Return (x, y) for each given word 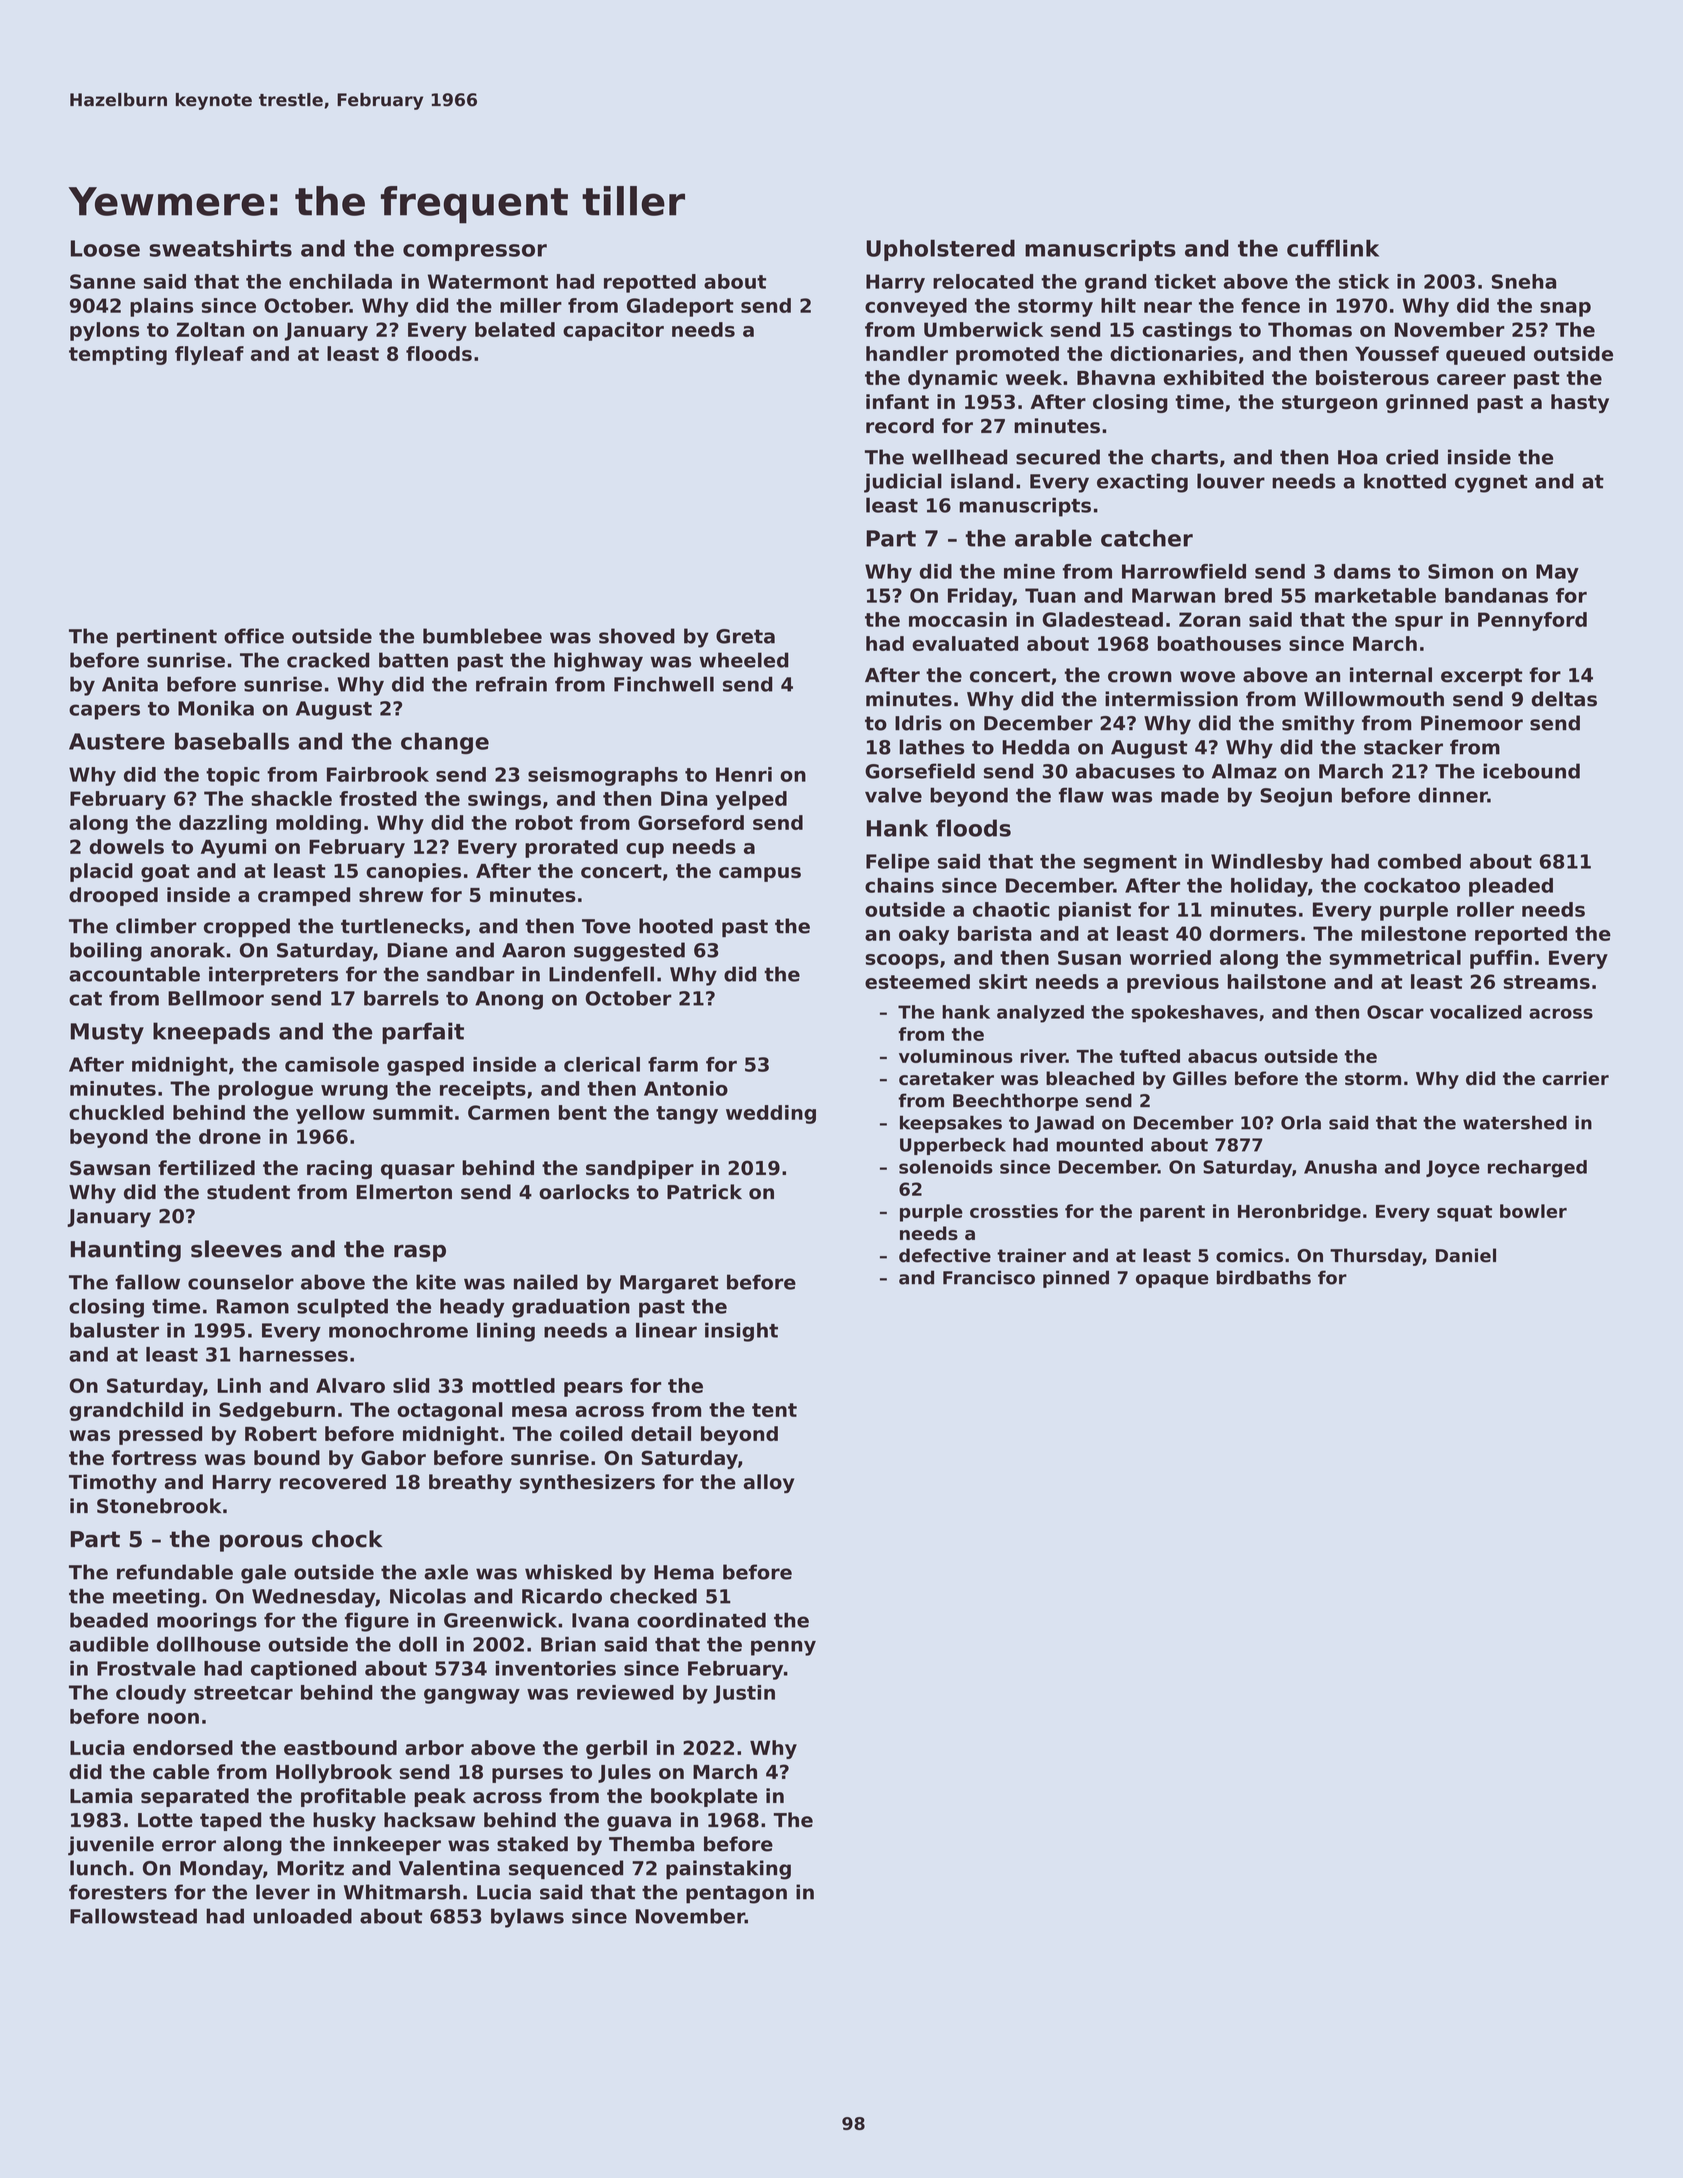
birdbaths (1264, 1277)
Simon (1460, 571)
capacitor (613, 331)
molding (318, 824)
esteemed (917, 981)
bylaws (527, 1918)
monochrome (398, 1330)
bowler (1533, 1211)
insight (741, 1332)
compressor (475, 252)
